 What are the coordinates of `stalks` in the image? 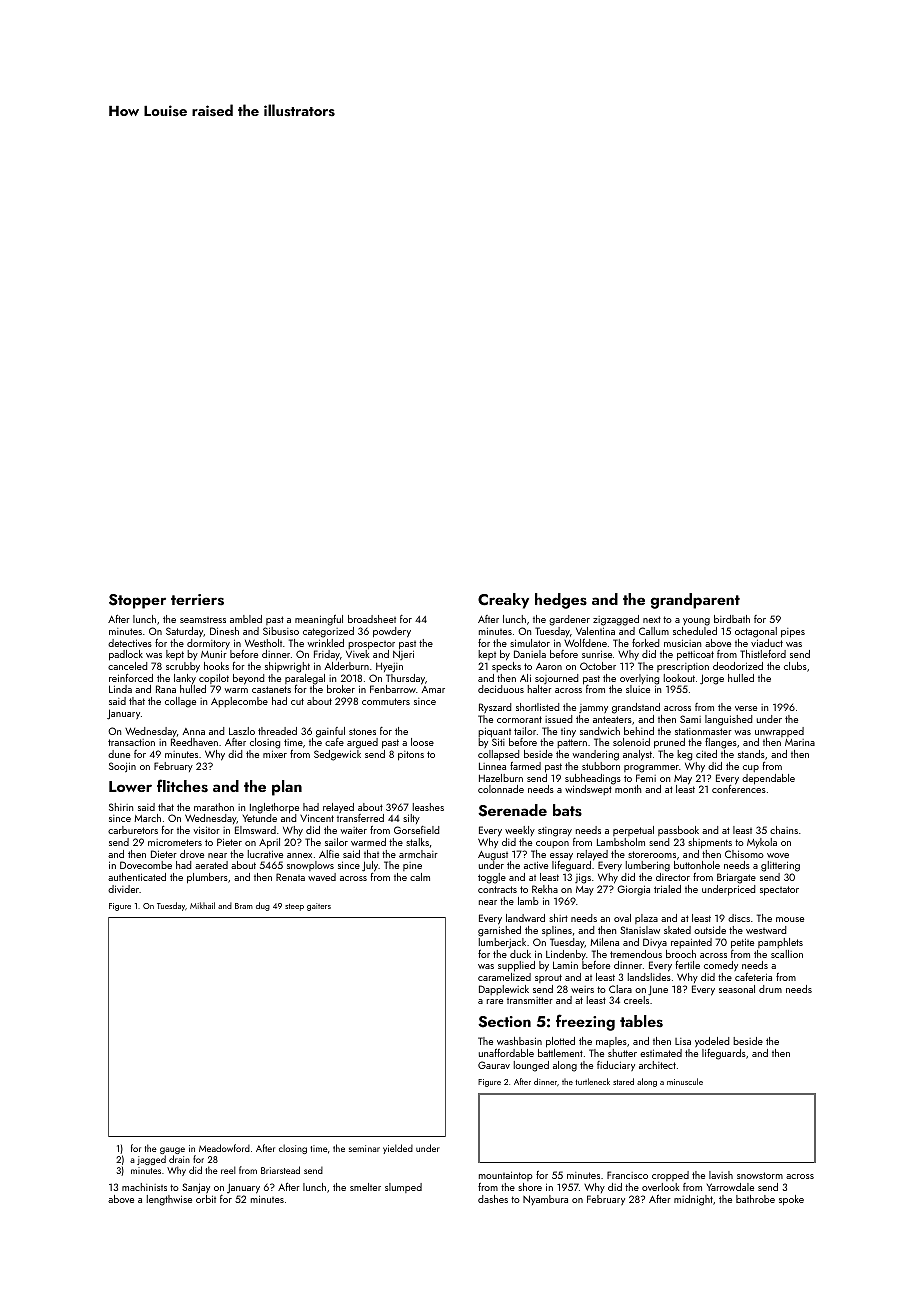 It's located at (417, 842).
